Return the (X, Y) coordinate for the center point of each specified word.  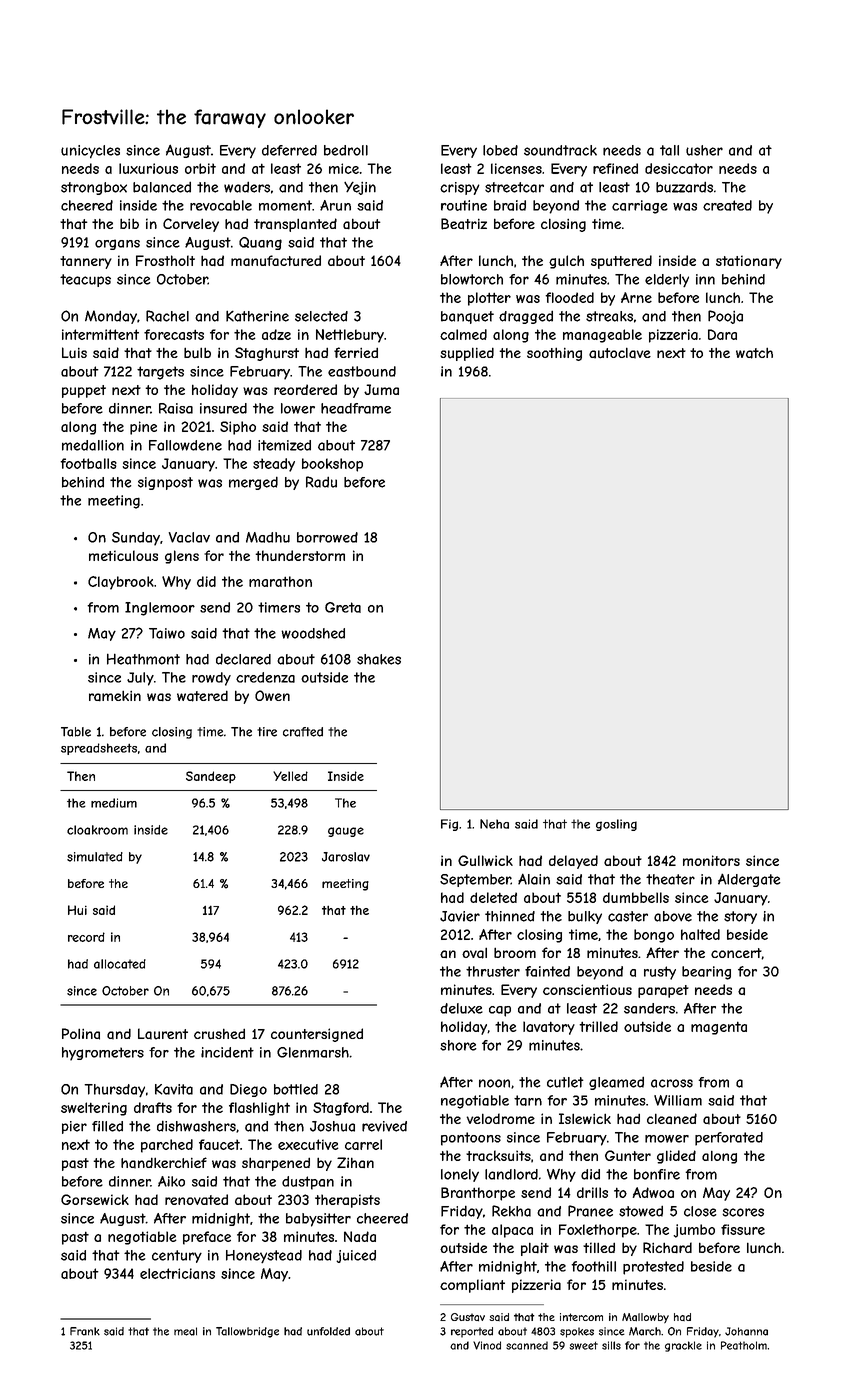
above (673, 916)
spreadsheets (99, 749)
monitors (711, 860)
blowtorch (472, 279)
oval (474, 953)
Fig (449, 825)
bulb (197, 353)
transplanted (295, 225)
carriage (640, 207)
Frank (85, 1331)
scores (743, 1212)
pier (74, 1127)
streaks (609, 316)
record (86, 937)
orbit (200, 168)
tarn (528, 1100)
